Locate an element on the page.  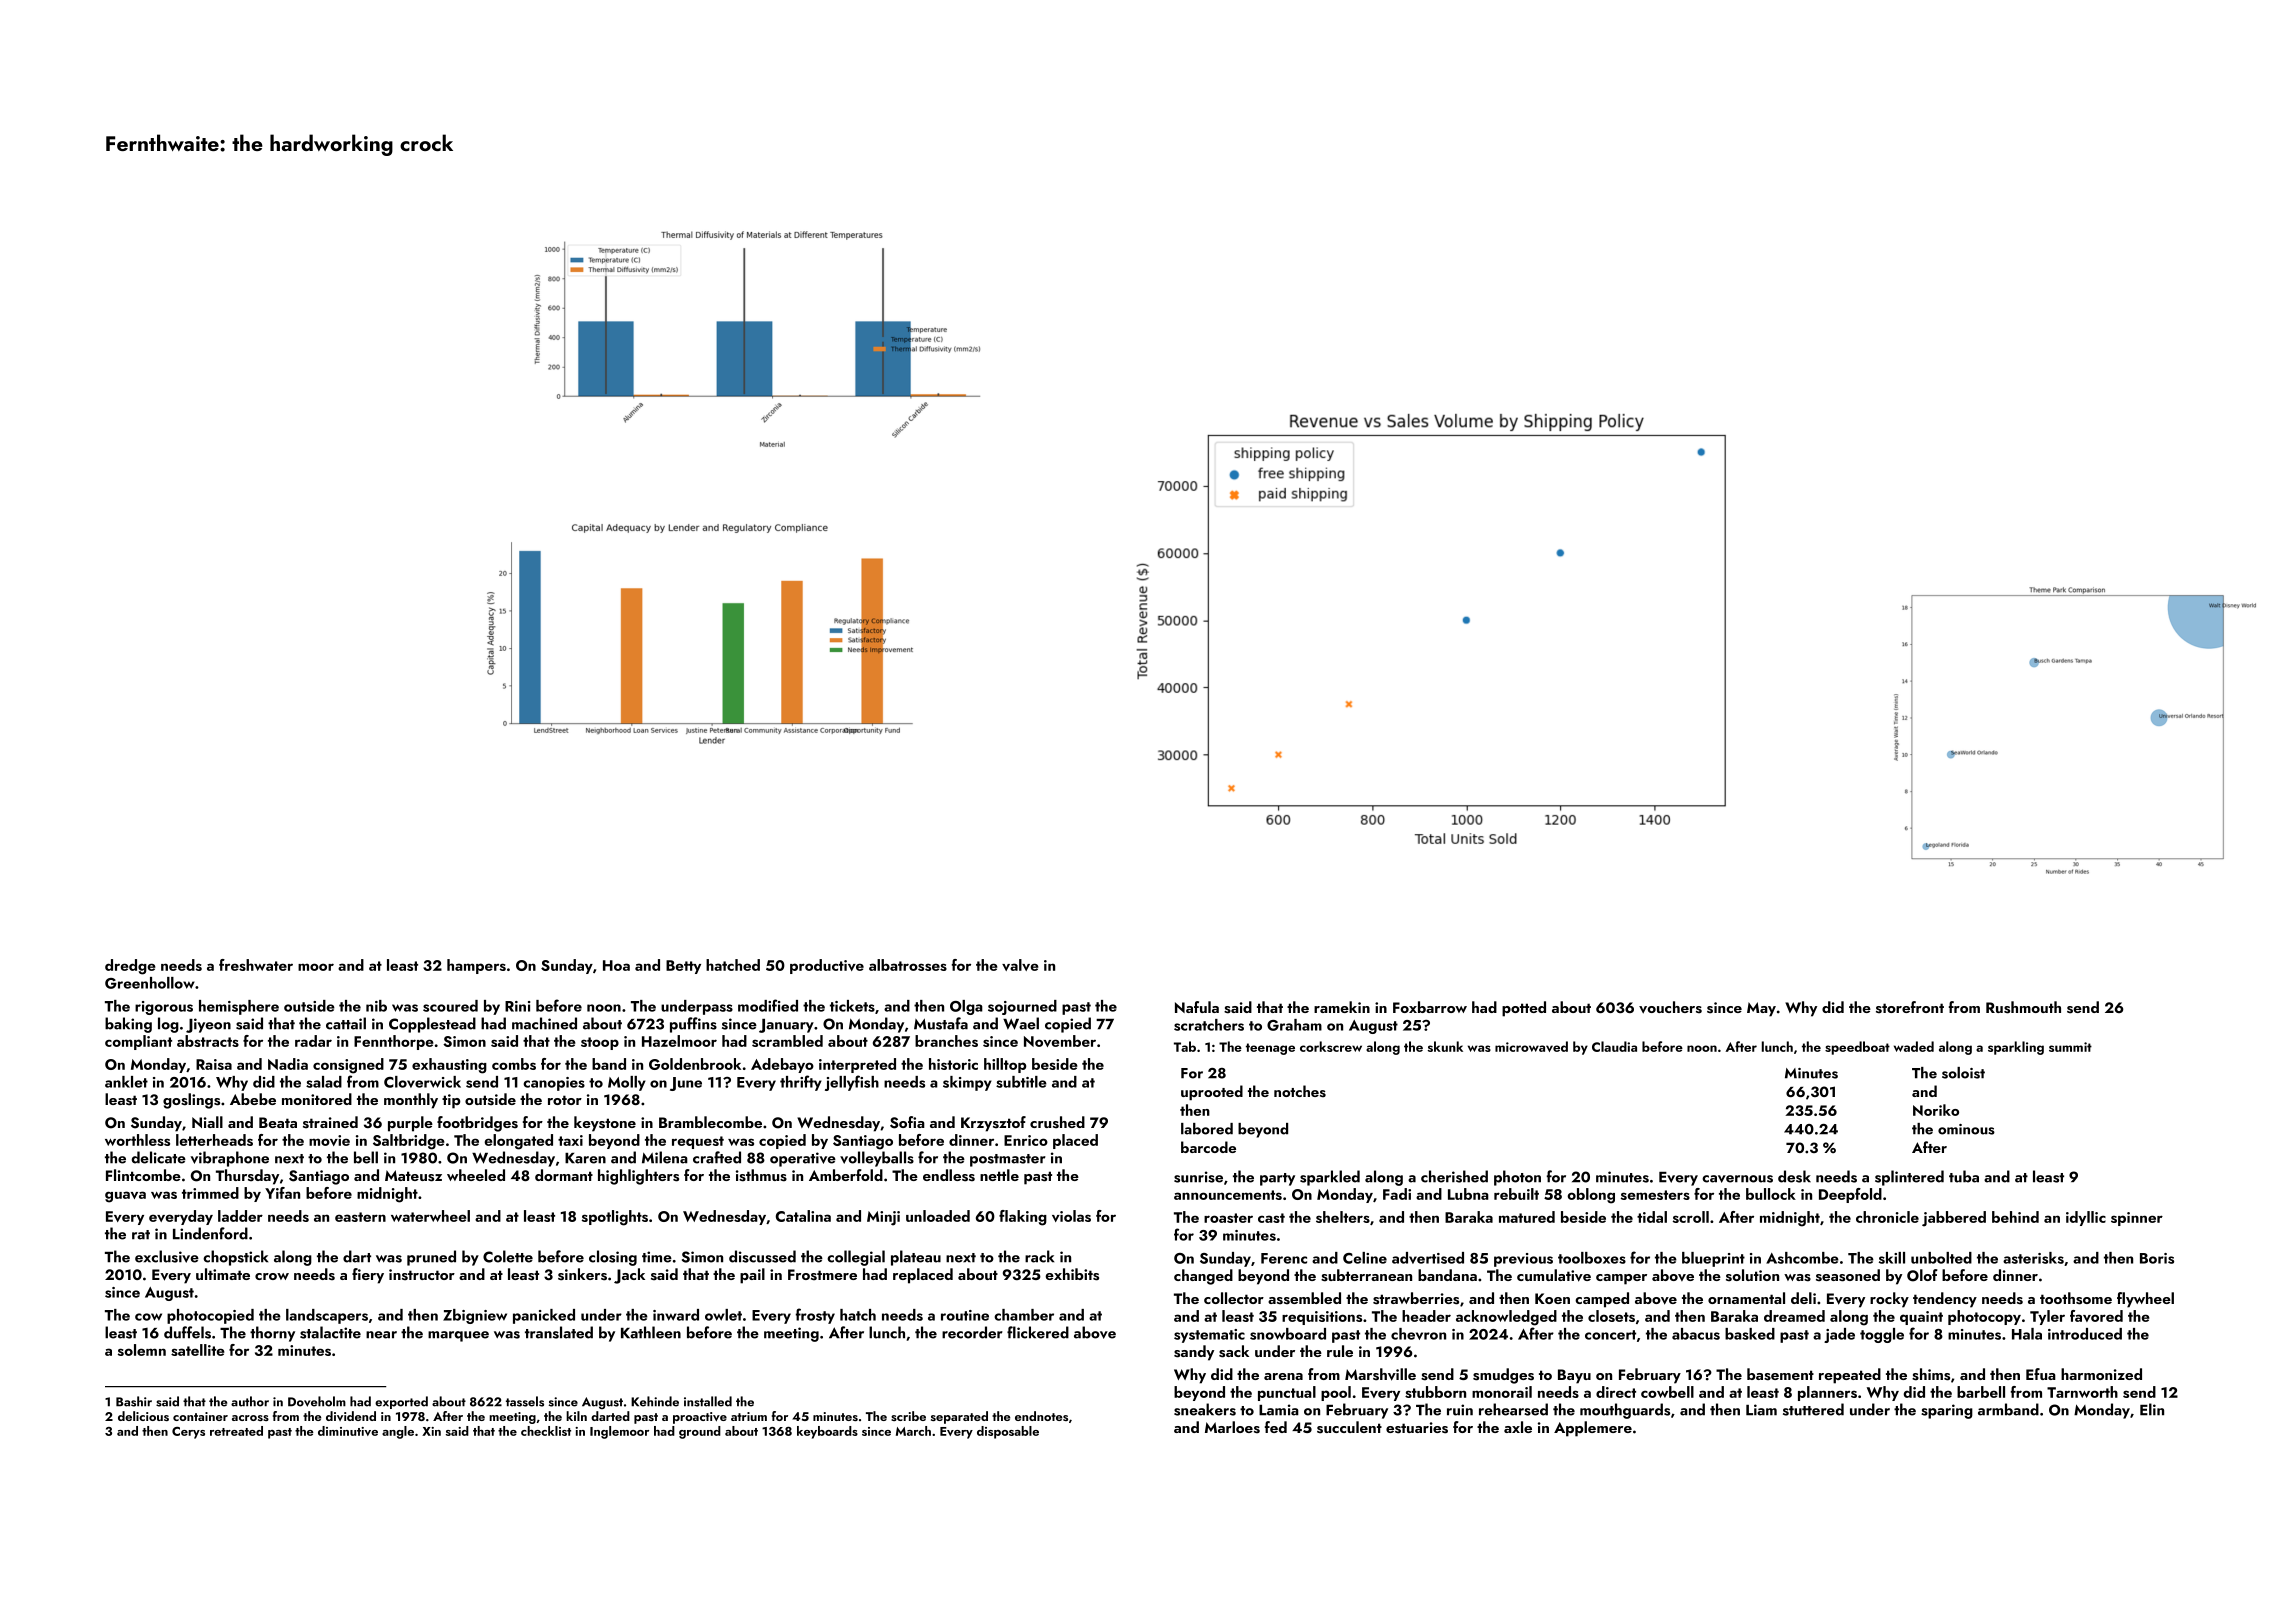
Rushmouth is located at coordinates (2023, 1007).
